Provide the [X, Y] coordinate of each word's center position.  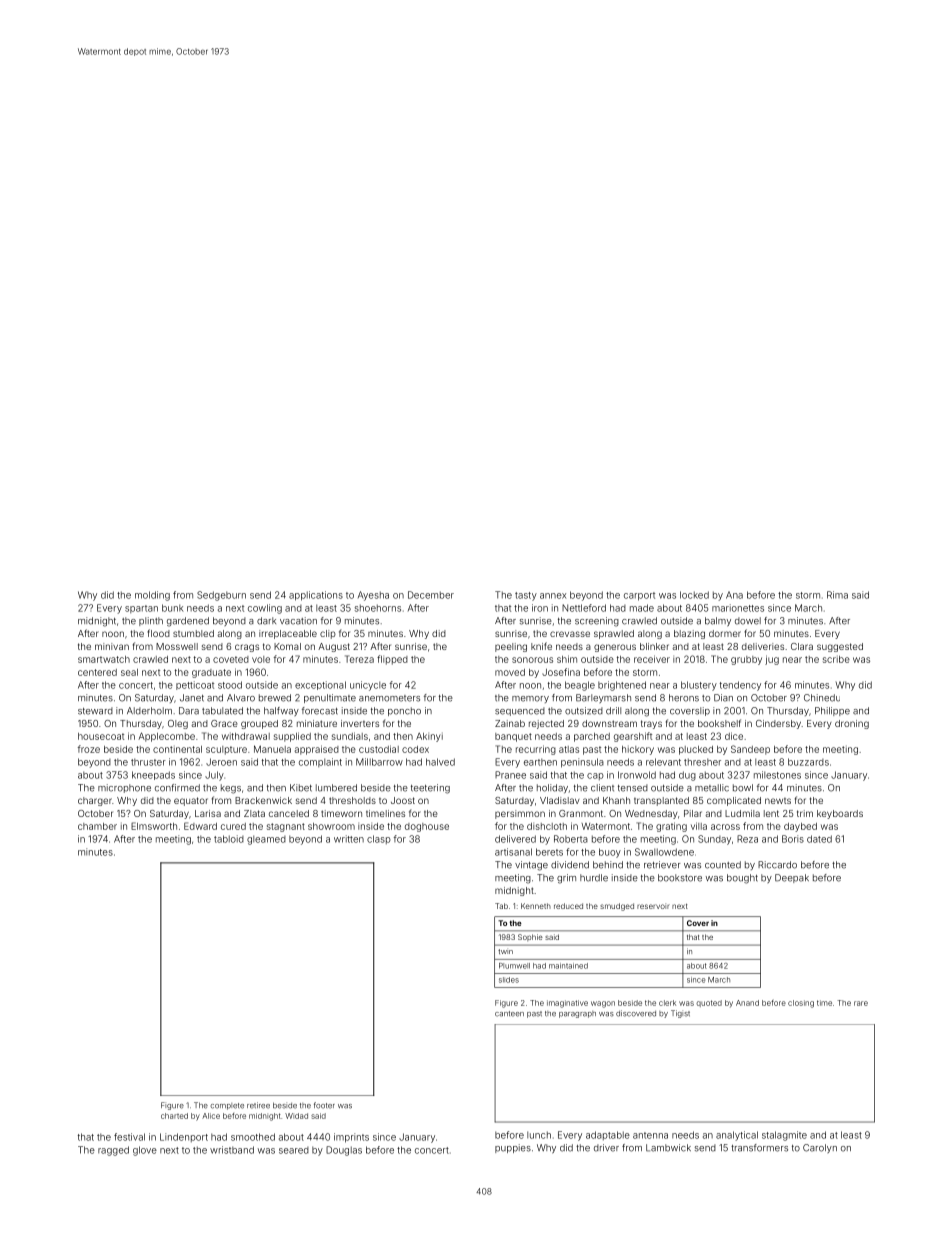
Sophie [530, 937]
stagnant [286, 827]
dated [819, 839]
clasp [379, 839]
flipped [392, 660]
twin [505, 951]
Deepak [792, 878]
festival [129, 1137]
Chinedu [822, 698]
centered [97, 672]
